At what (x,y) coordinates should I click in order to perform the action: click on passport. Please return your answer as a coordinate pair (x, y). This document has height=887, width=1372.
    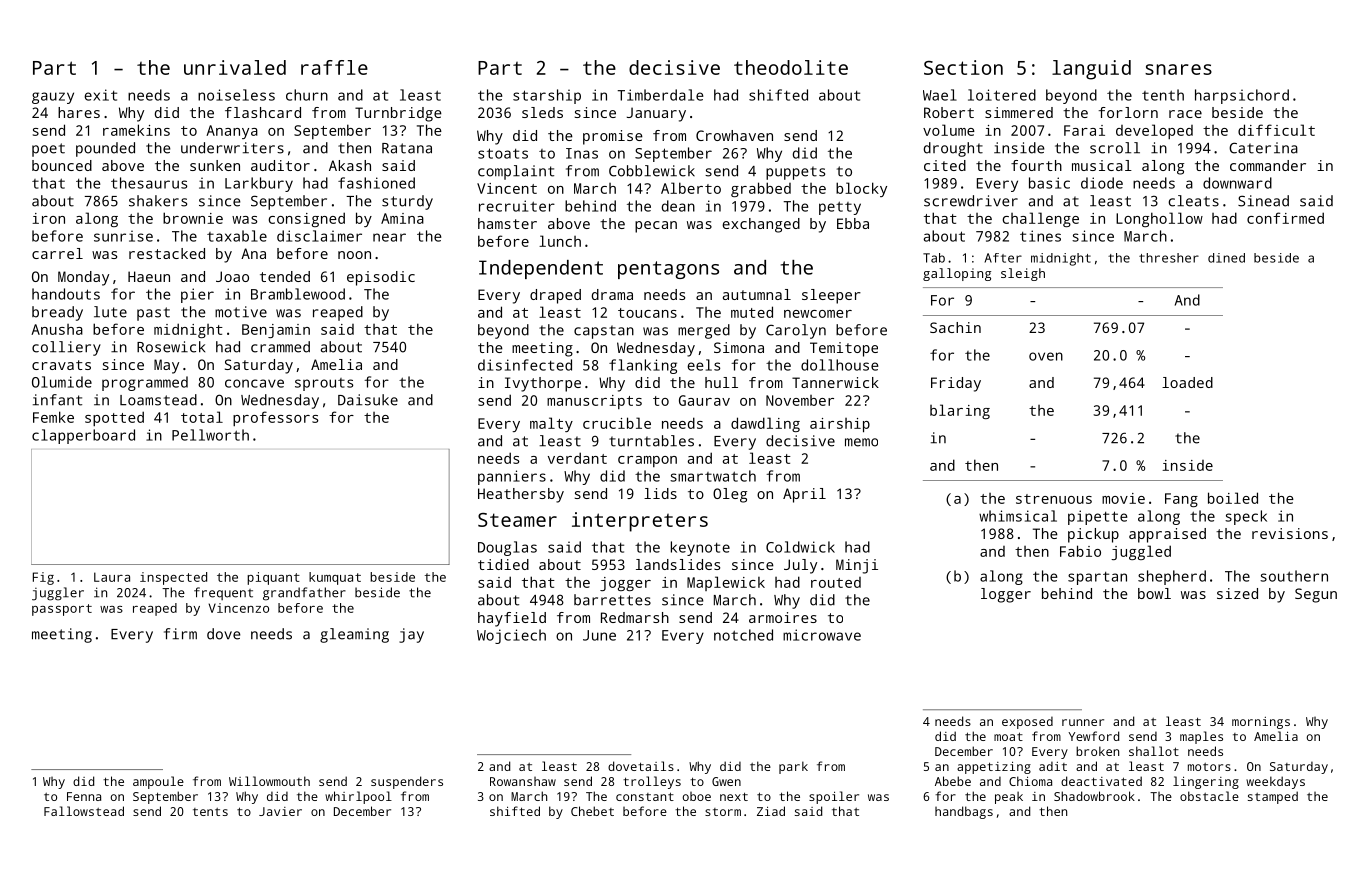
    Looking at the image, I should click on (62, 610).
